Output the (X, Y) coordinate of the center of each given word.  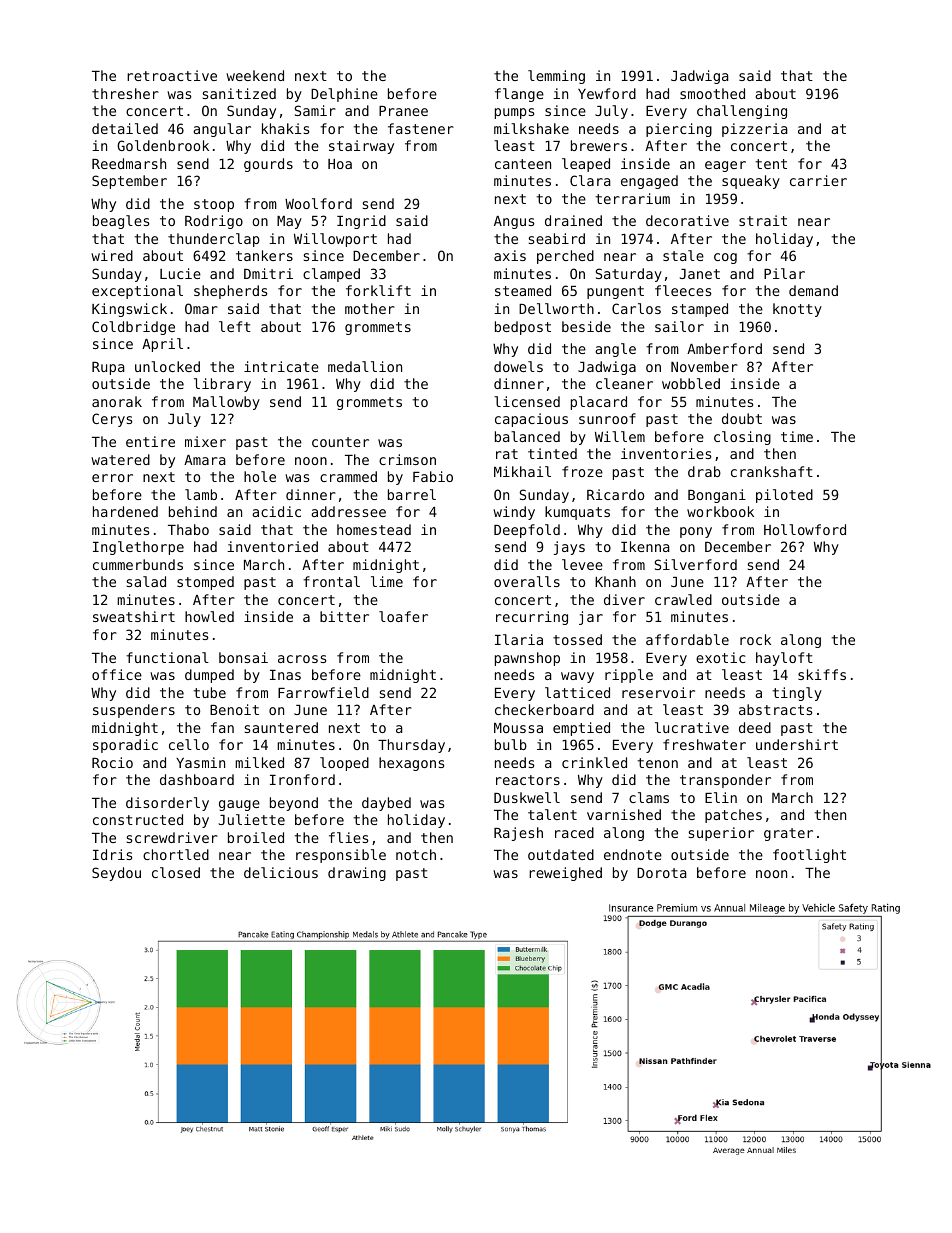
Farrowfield (323, 692)
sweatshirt (134, 616)
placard (599, 403)
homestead (374, 529)
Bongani (717, 496)
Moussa (518, 728)
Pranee (403, 111)
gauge (239, 805)
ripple (629, 676)
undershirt (797, 744)
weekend (255, 75)
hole (260, 476)
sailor (679, 326)
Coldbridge (133, 328)
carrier (818, 180)
